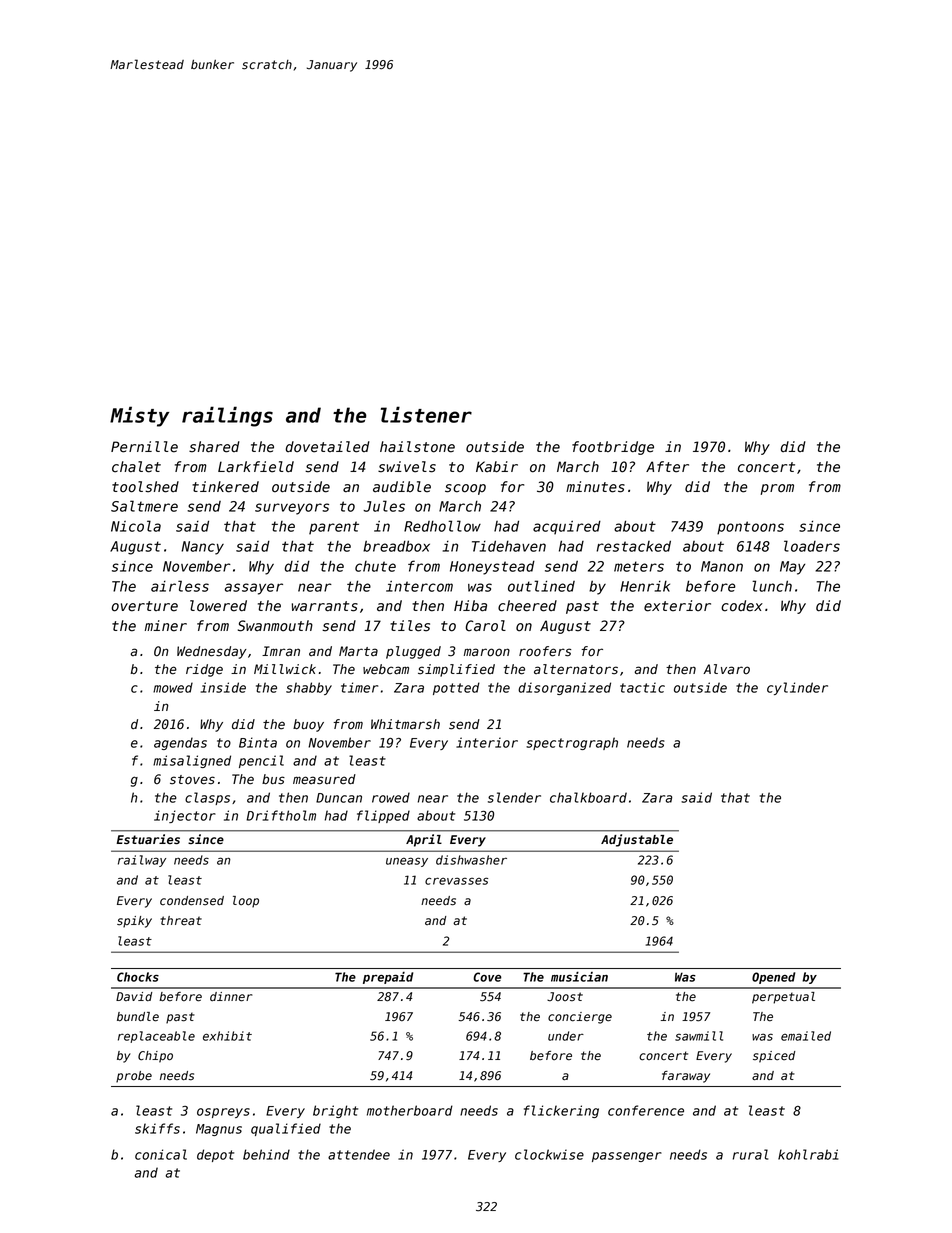 This screenshot has height=1233, width=952. I want to click on Misty, so click(139, 416).
